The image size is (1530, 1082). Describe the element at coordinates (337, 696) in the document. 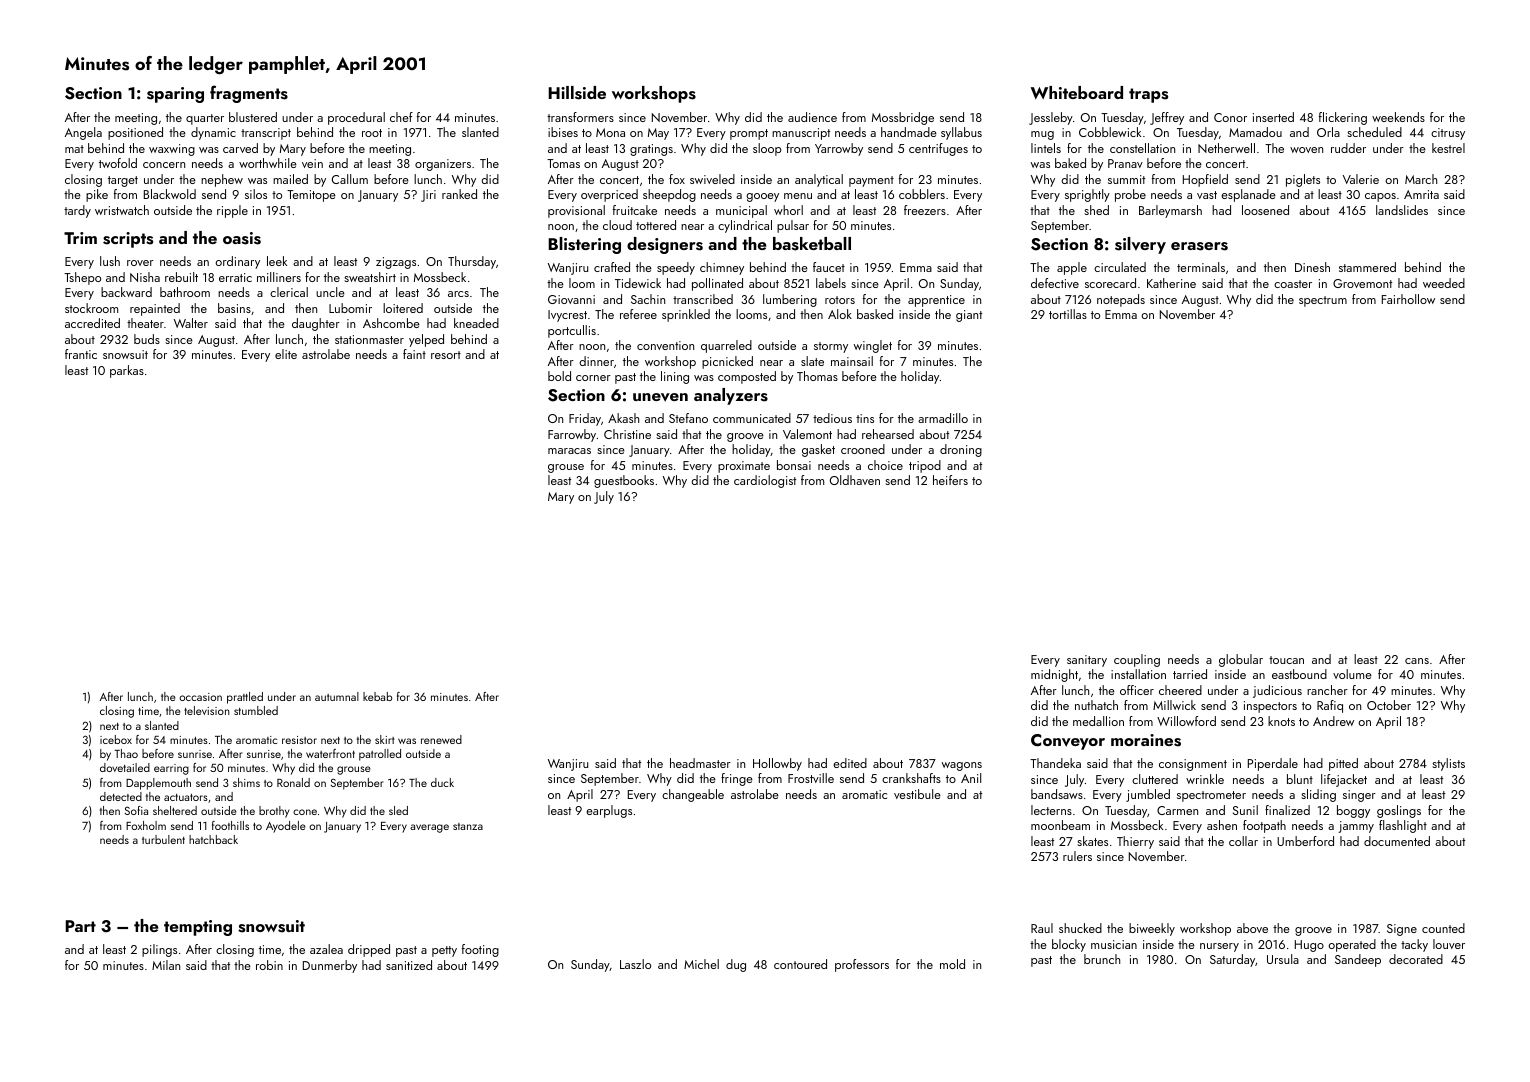

I see `autumnal` at that location.
